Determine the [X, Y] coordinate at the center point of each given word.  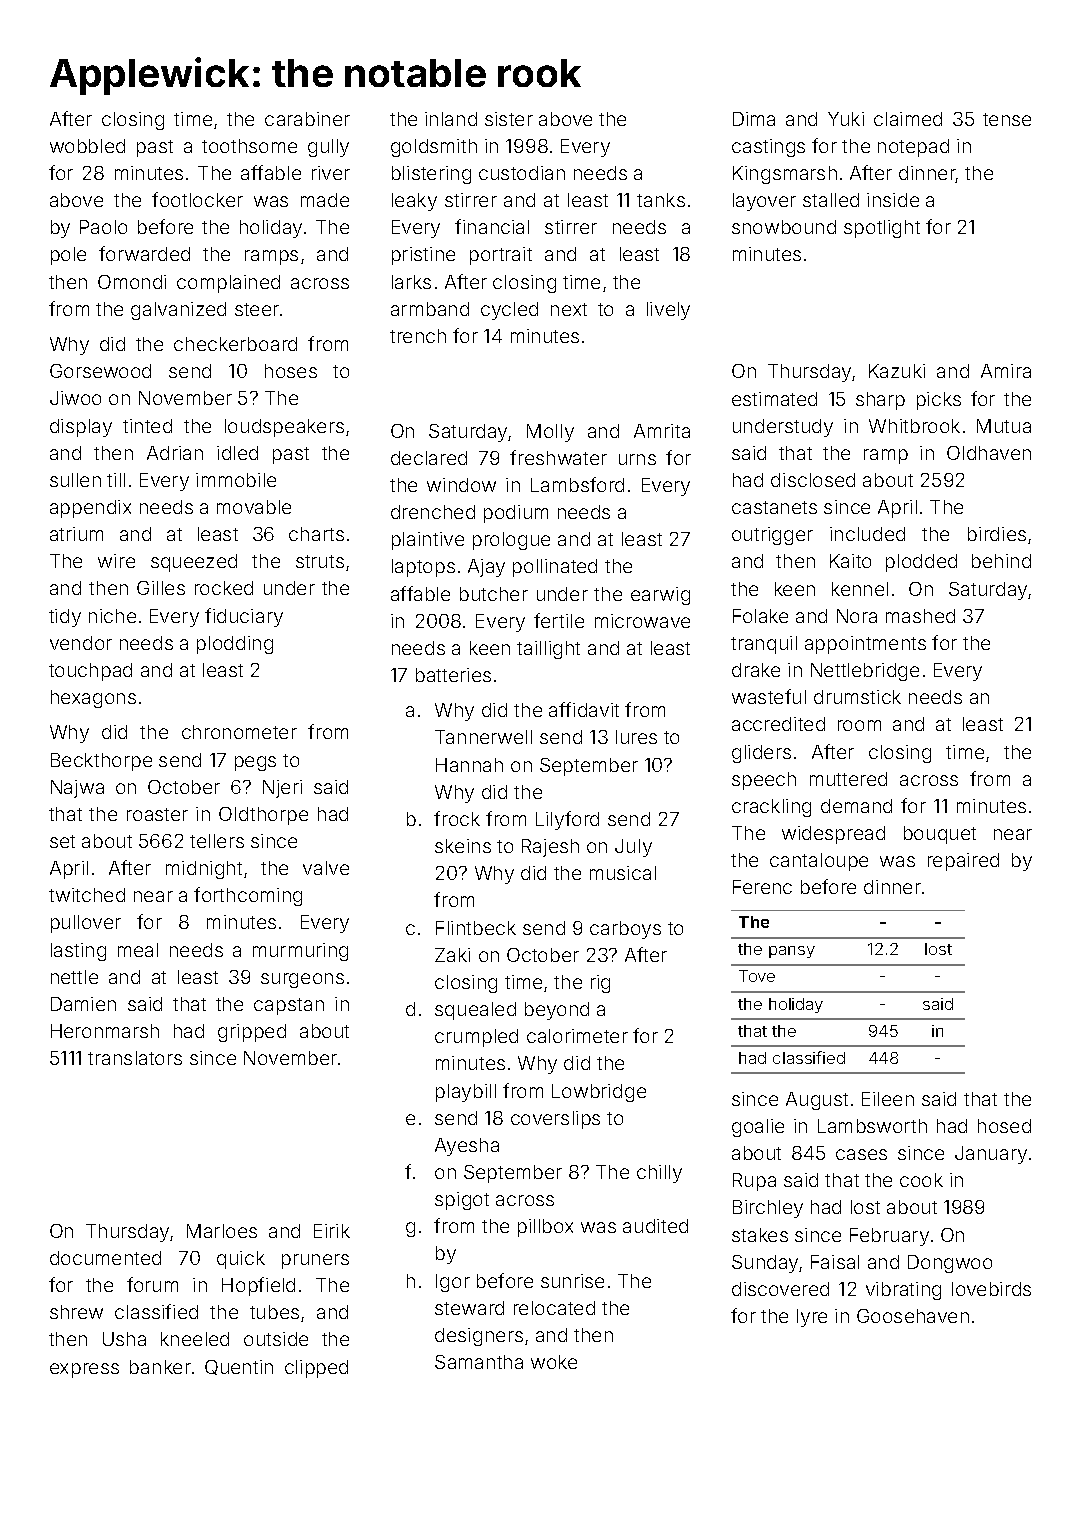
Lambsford [577, 484]
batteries [453, 675]
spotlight [882, 229]
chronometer [239, 732]
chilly [659, 1174]
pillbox [545, 1228]
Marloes [222, 1231]
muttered [848, 779]
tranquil [764, 645]
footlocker [197, 199]
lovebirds [991, 1289]
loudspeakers [284, 428]
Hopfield [258, 1286]
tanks [661, 200]
